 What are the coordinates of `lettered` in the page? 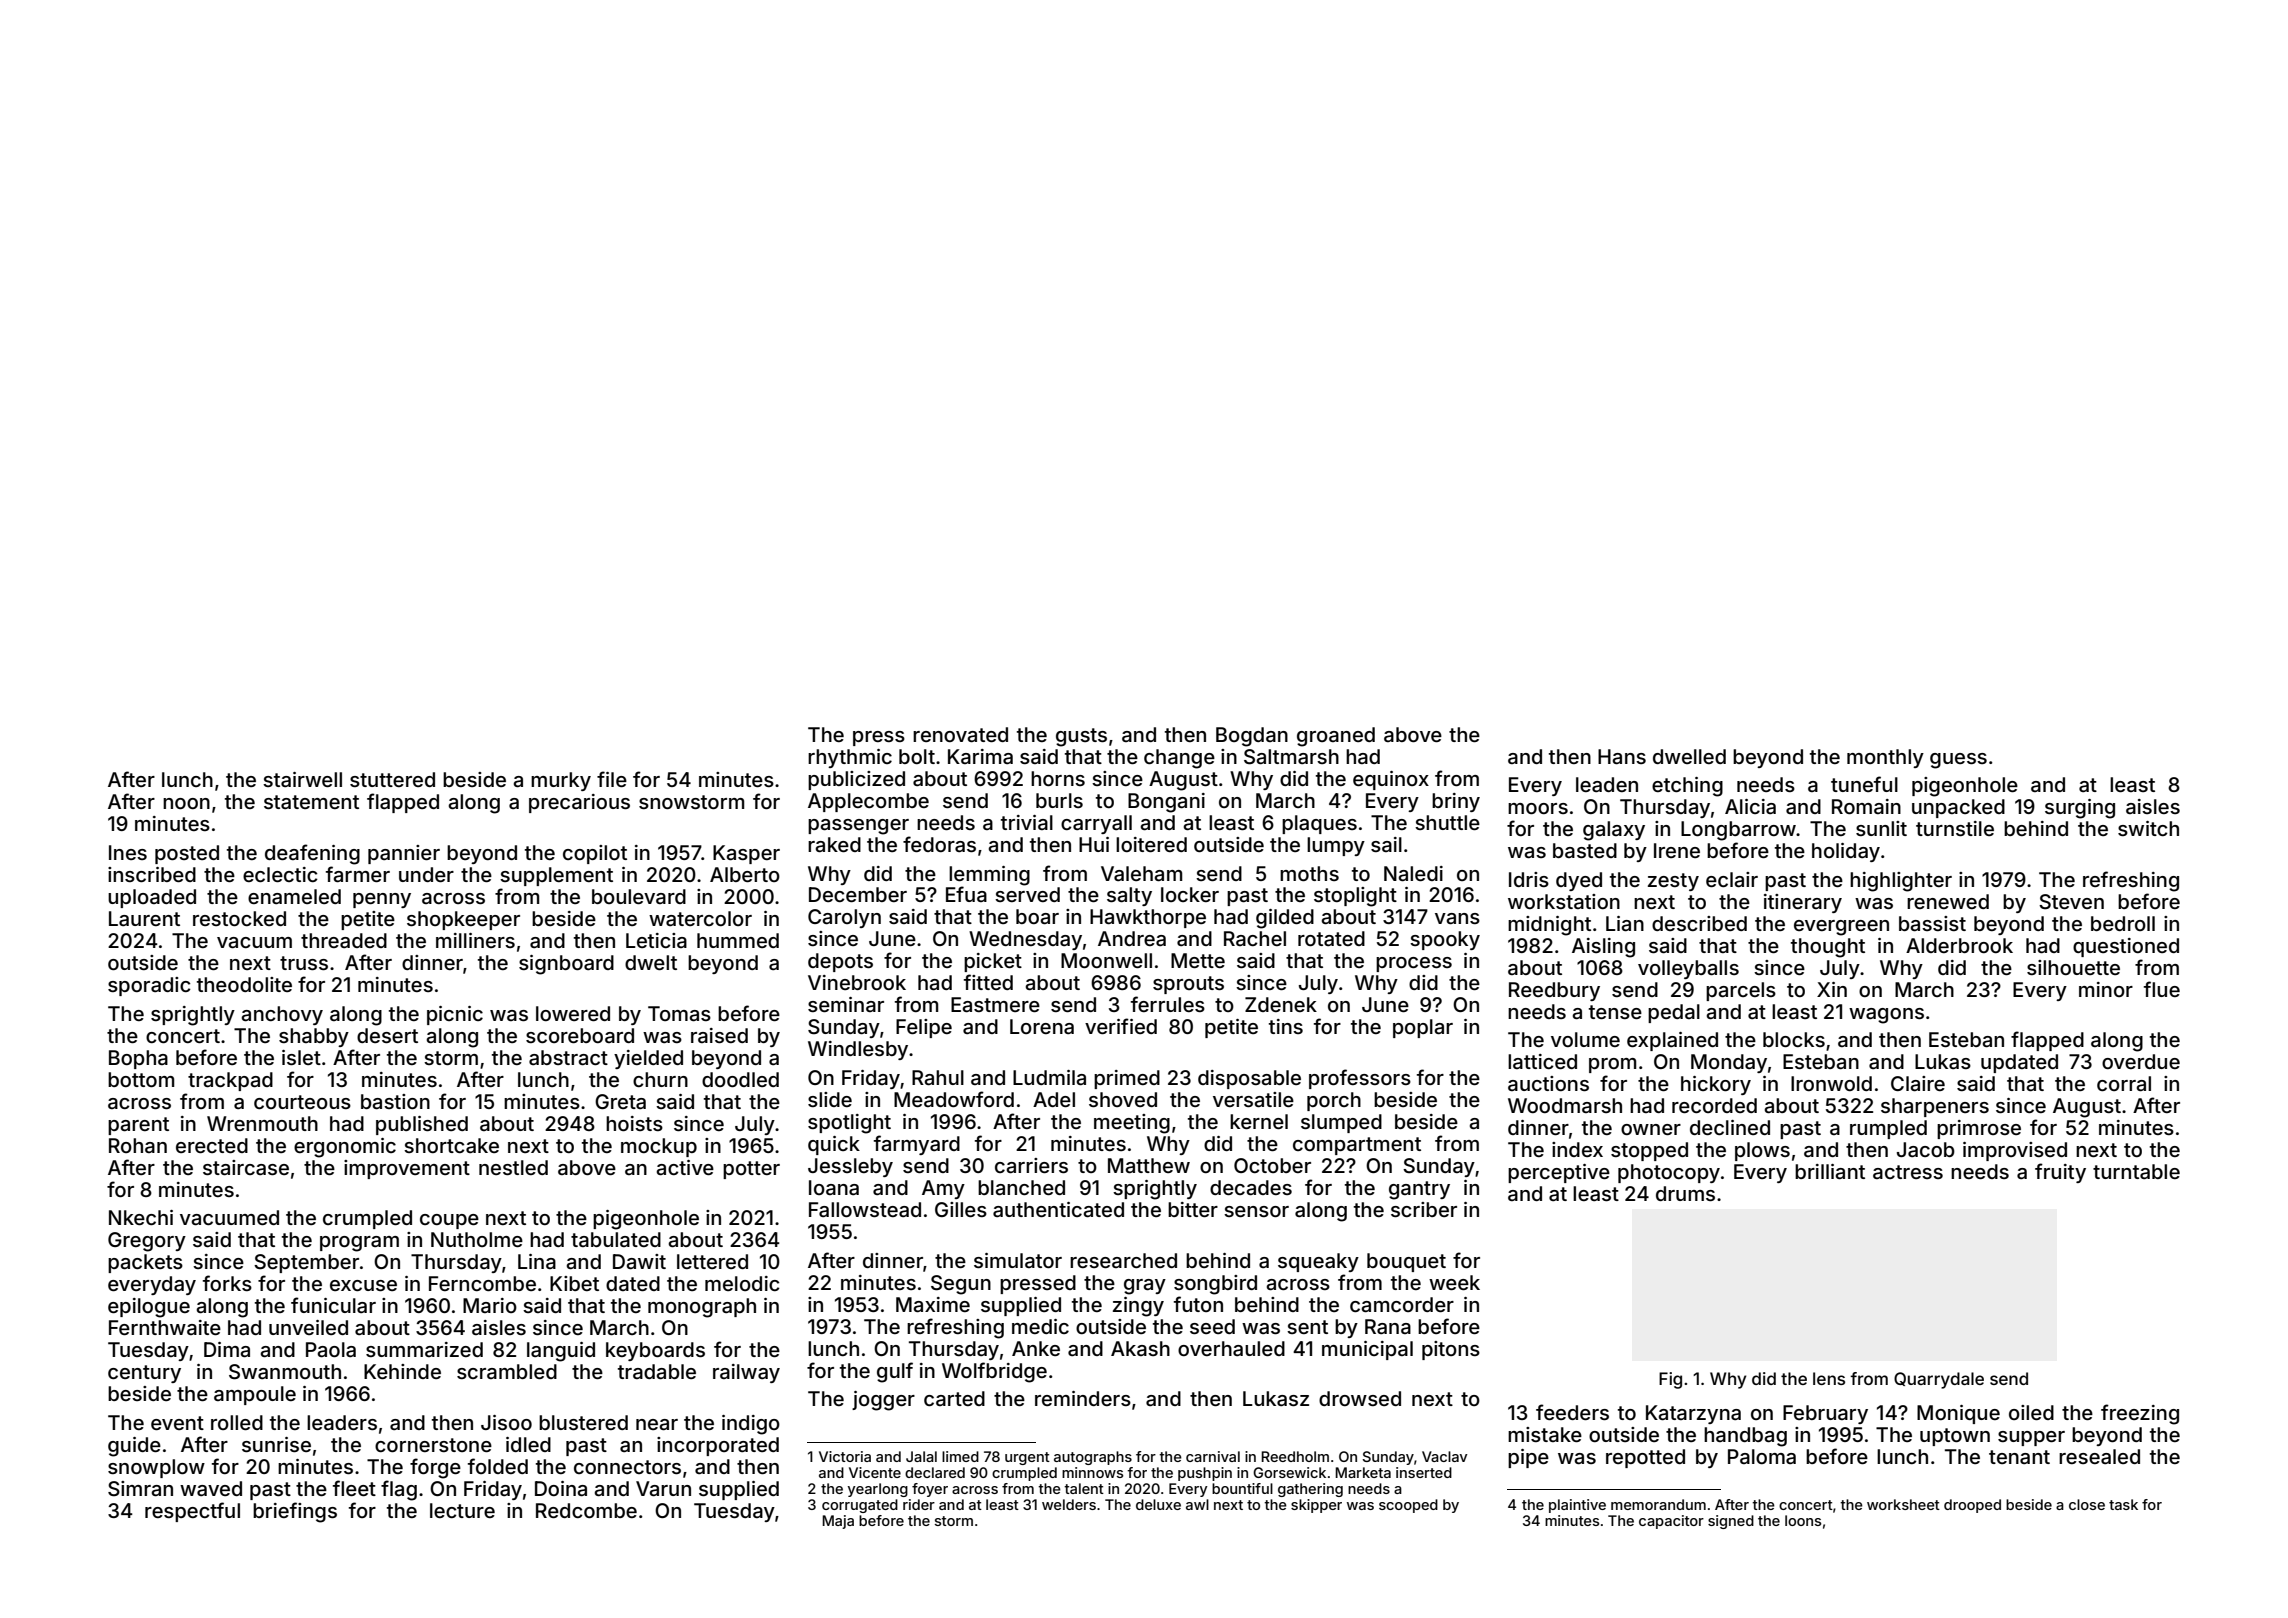 It's located at (712, 1261).
